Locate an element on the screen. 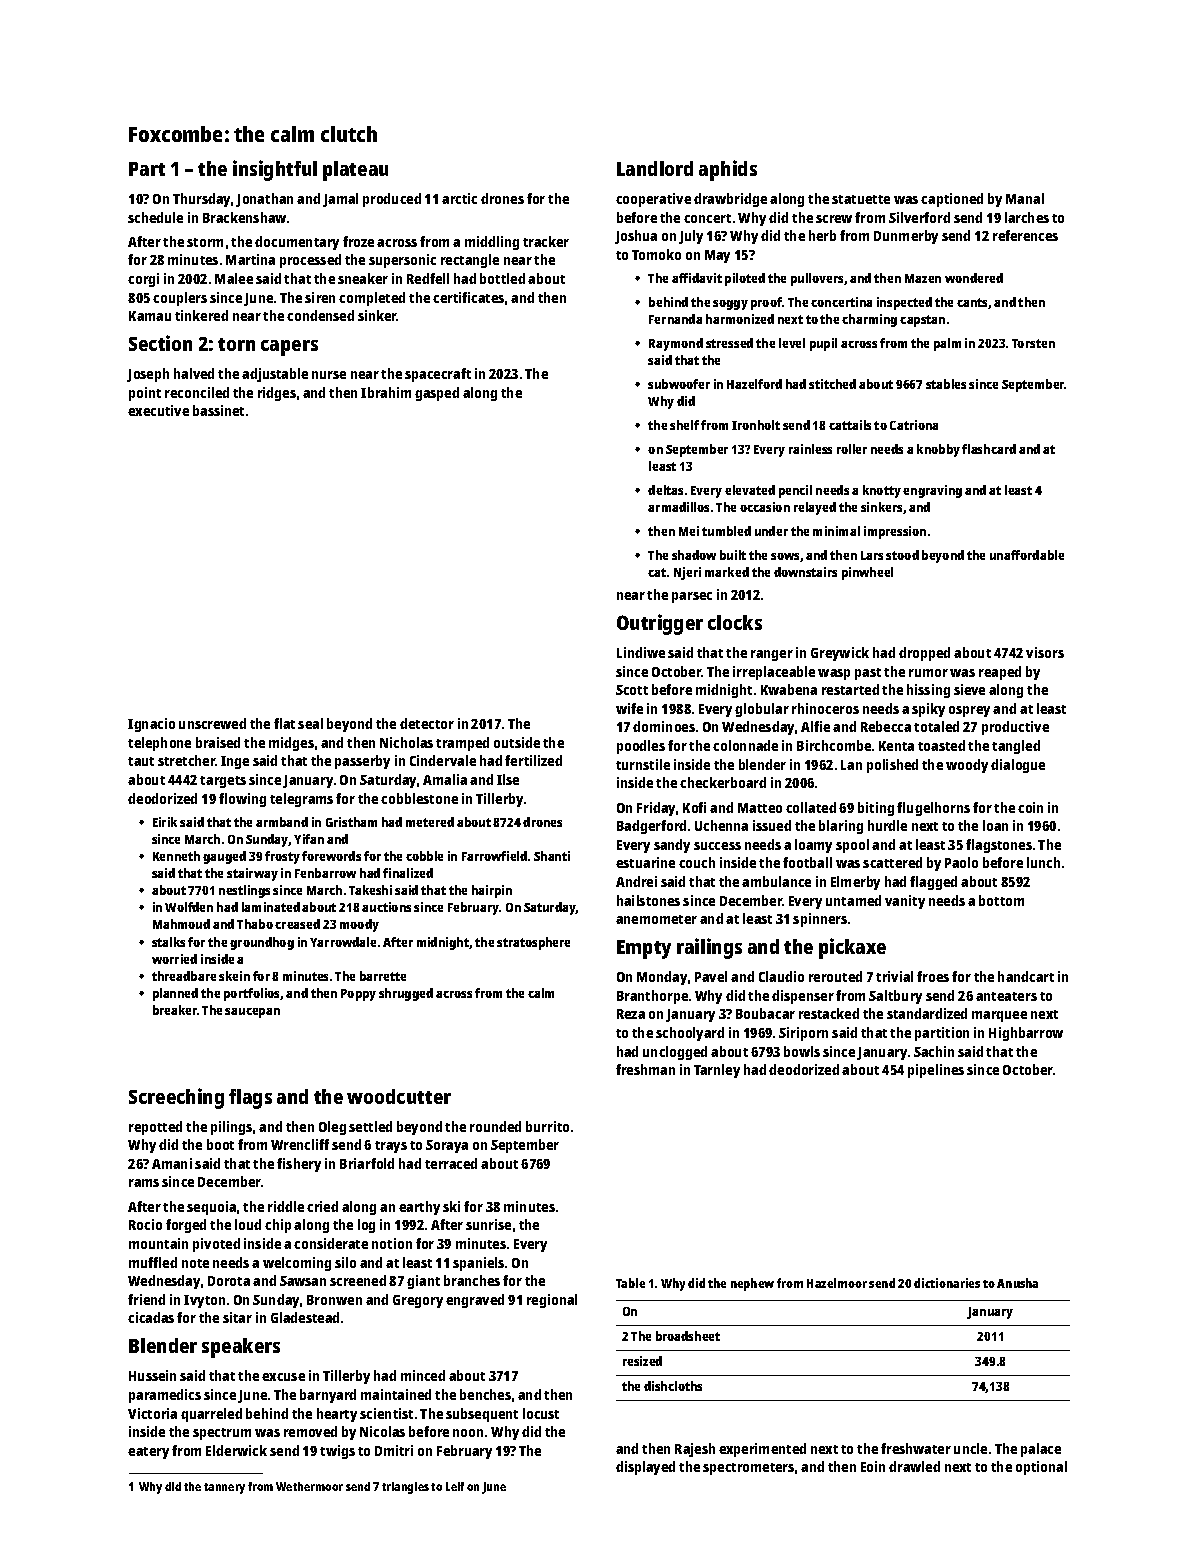 The width and height of the screenshot is (1199, 1552). statuette is located at coordinates (861, 199).
